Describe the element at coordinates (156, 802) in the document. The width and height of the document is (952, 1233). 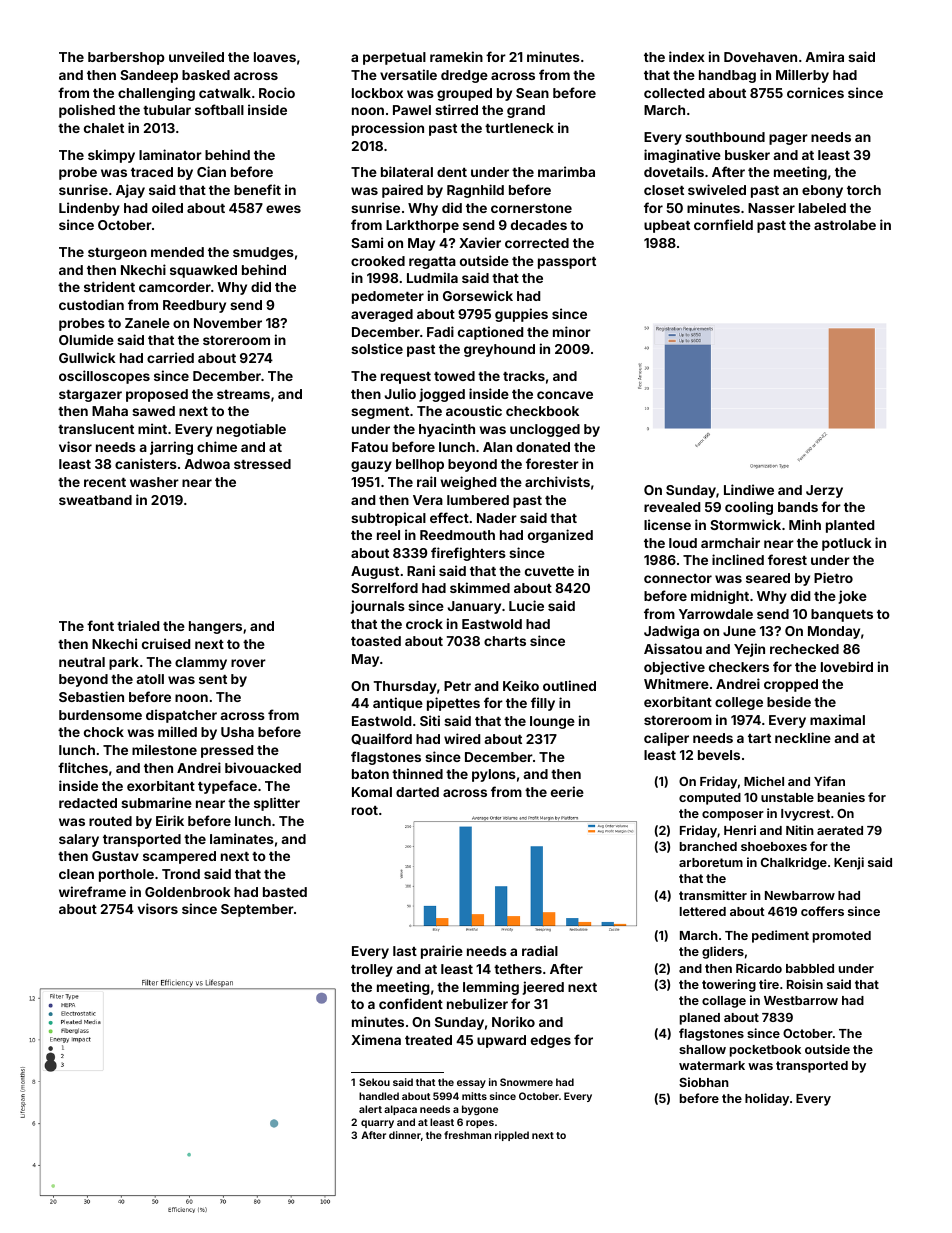
I see `submarine` at that location.
